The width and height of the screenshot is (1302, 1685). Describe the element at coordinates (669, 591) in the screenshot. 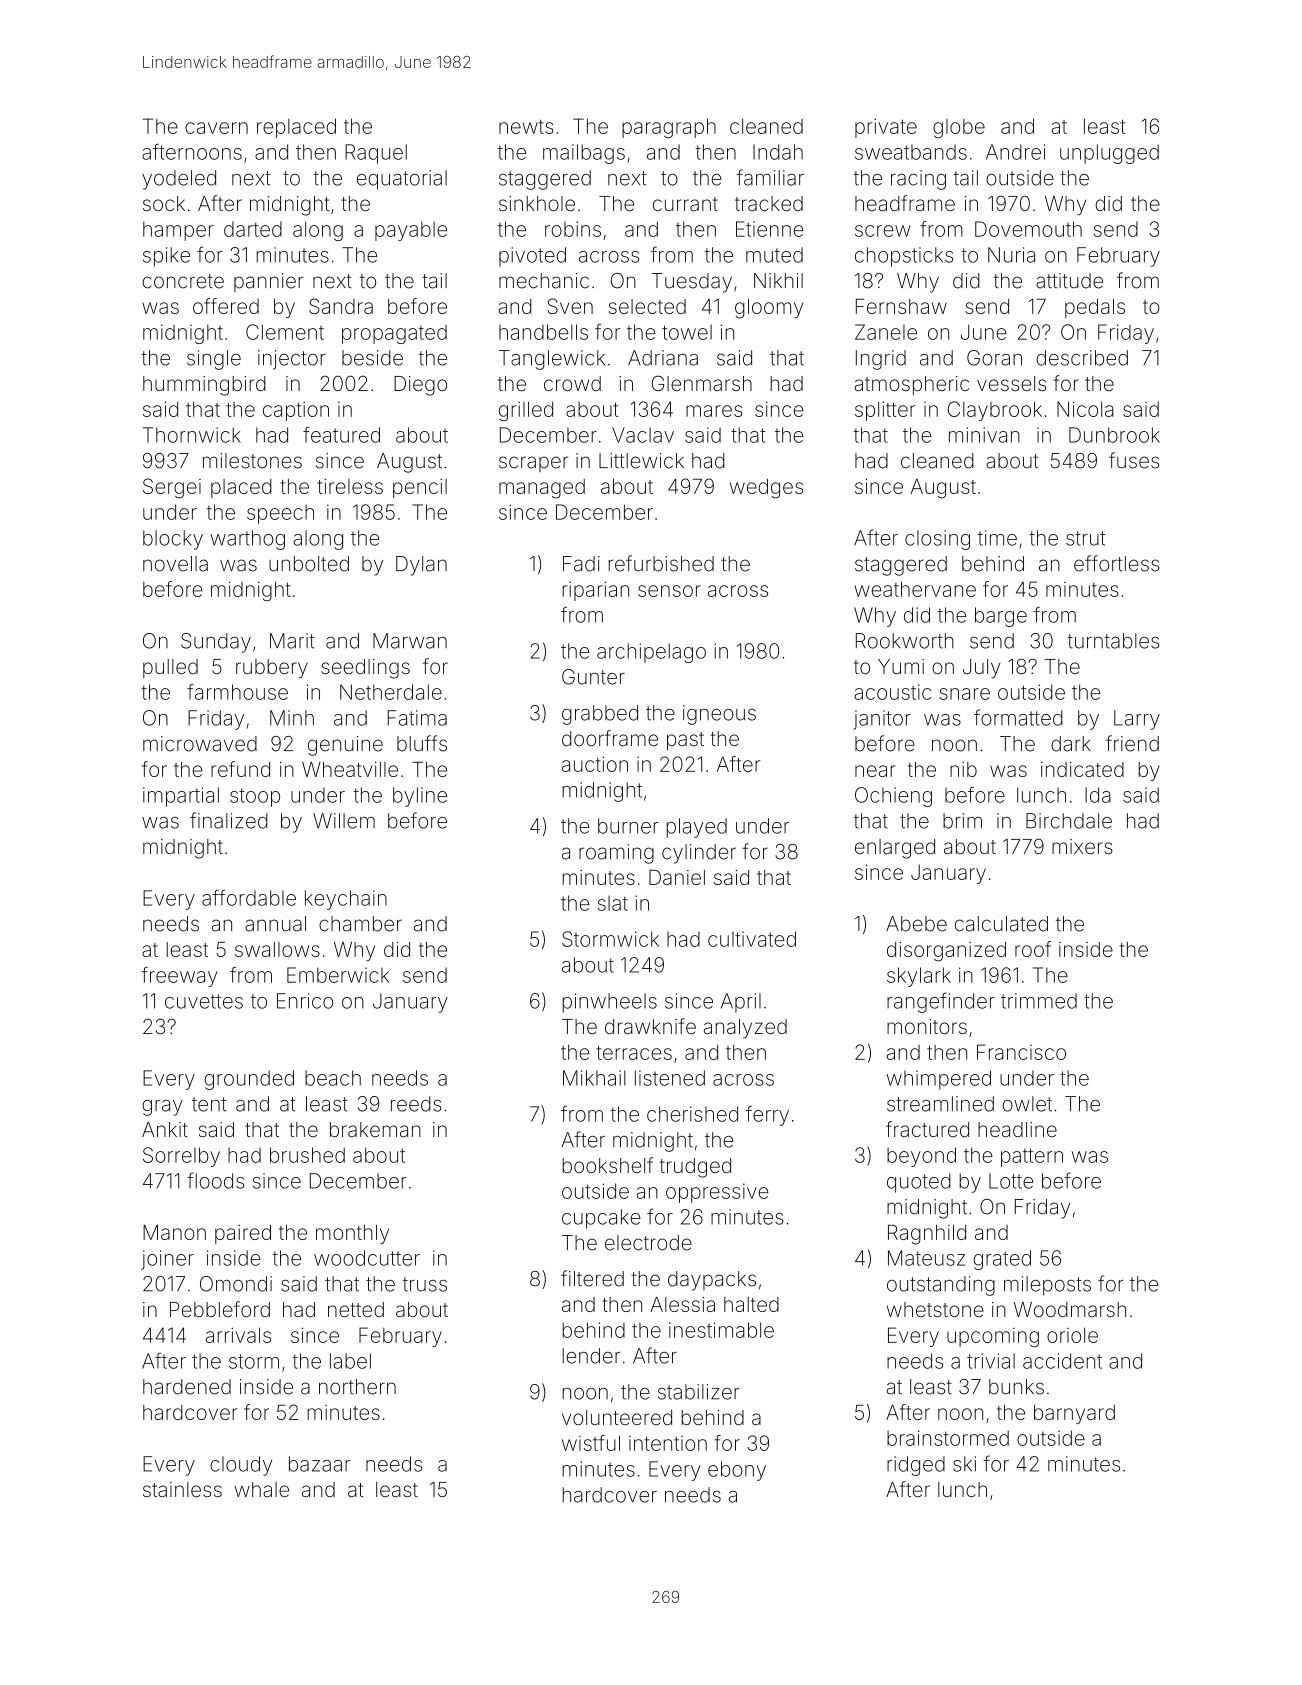

I see `sensor` at that location.
